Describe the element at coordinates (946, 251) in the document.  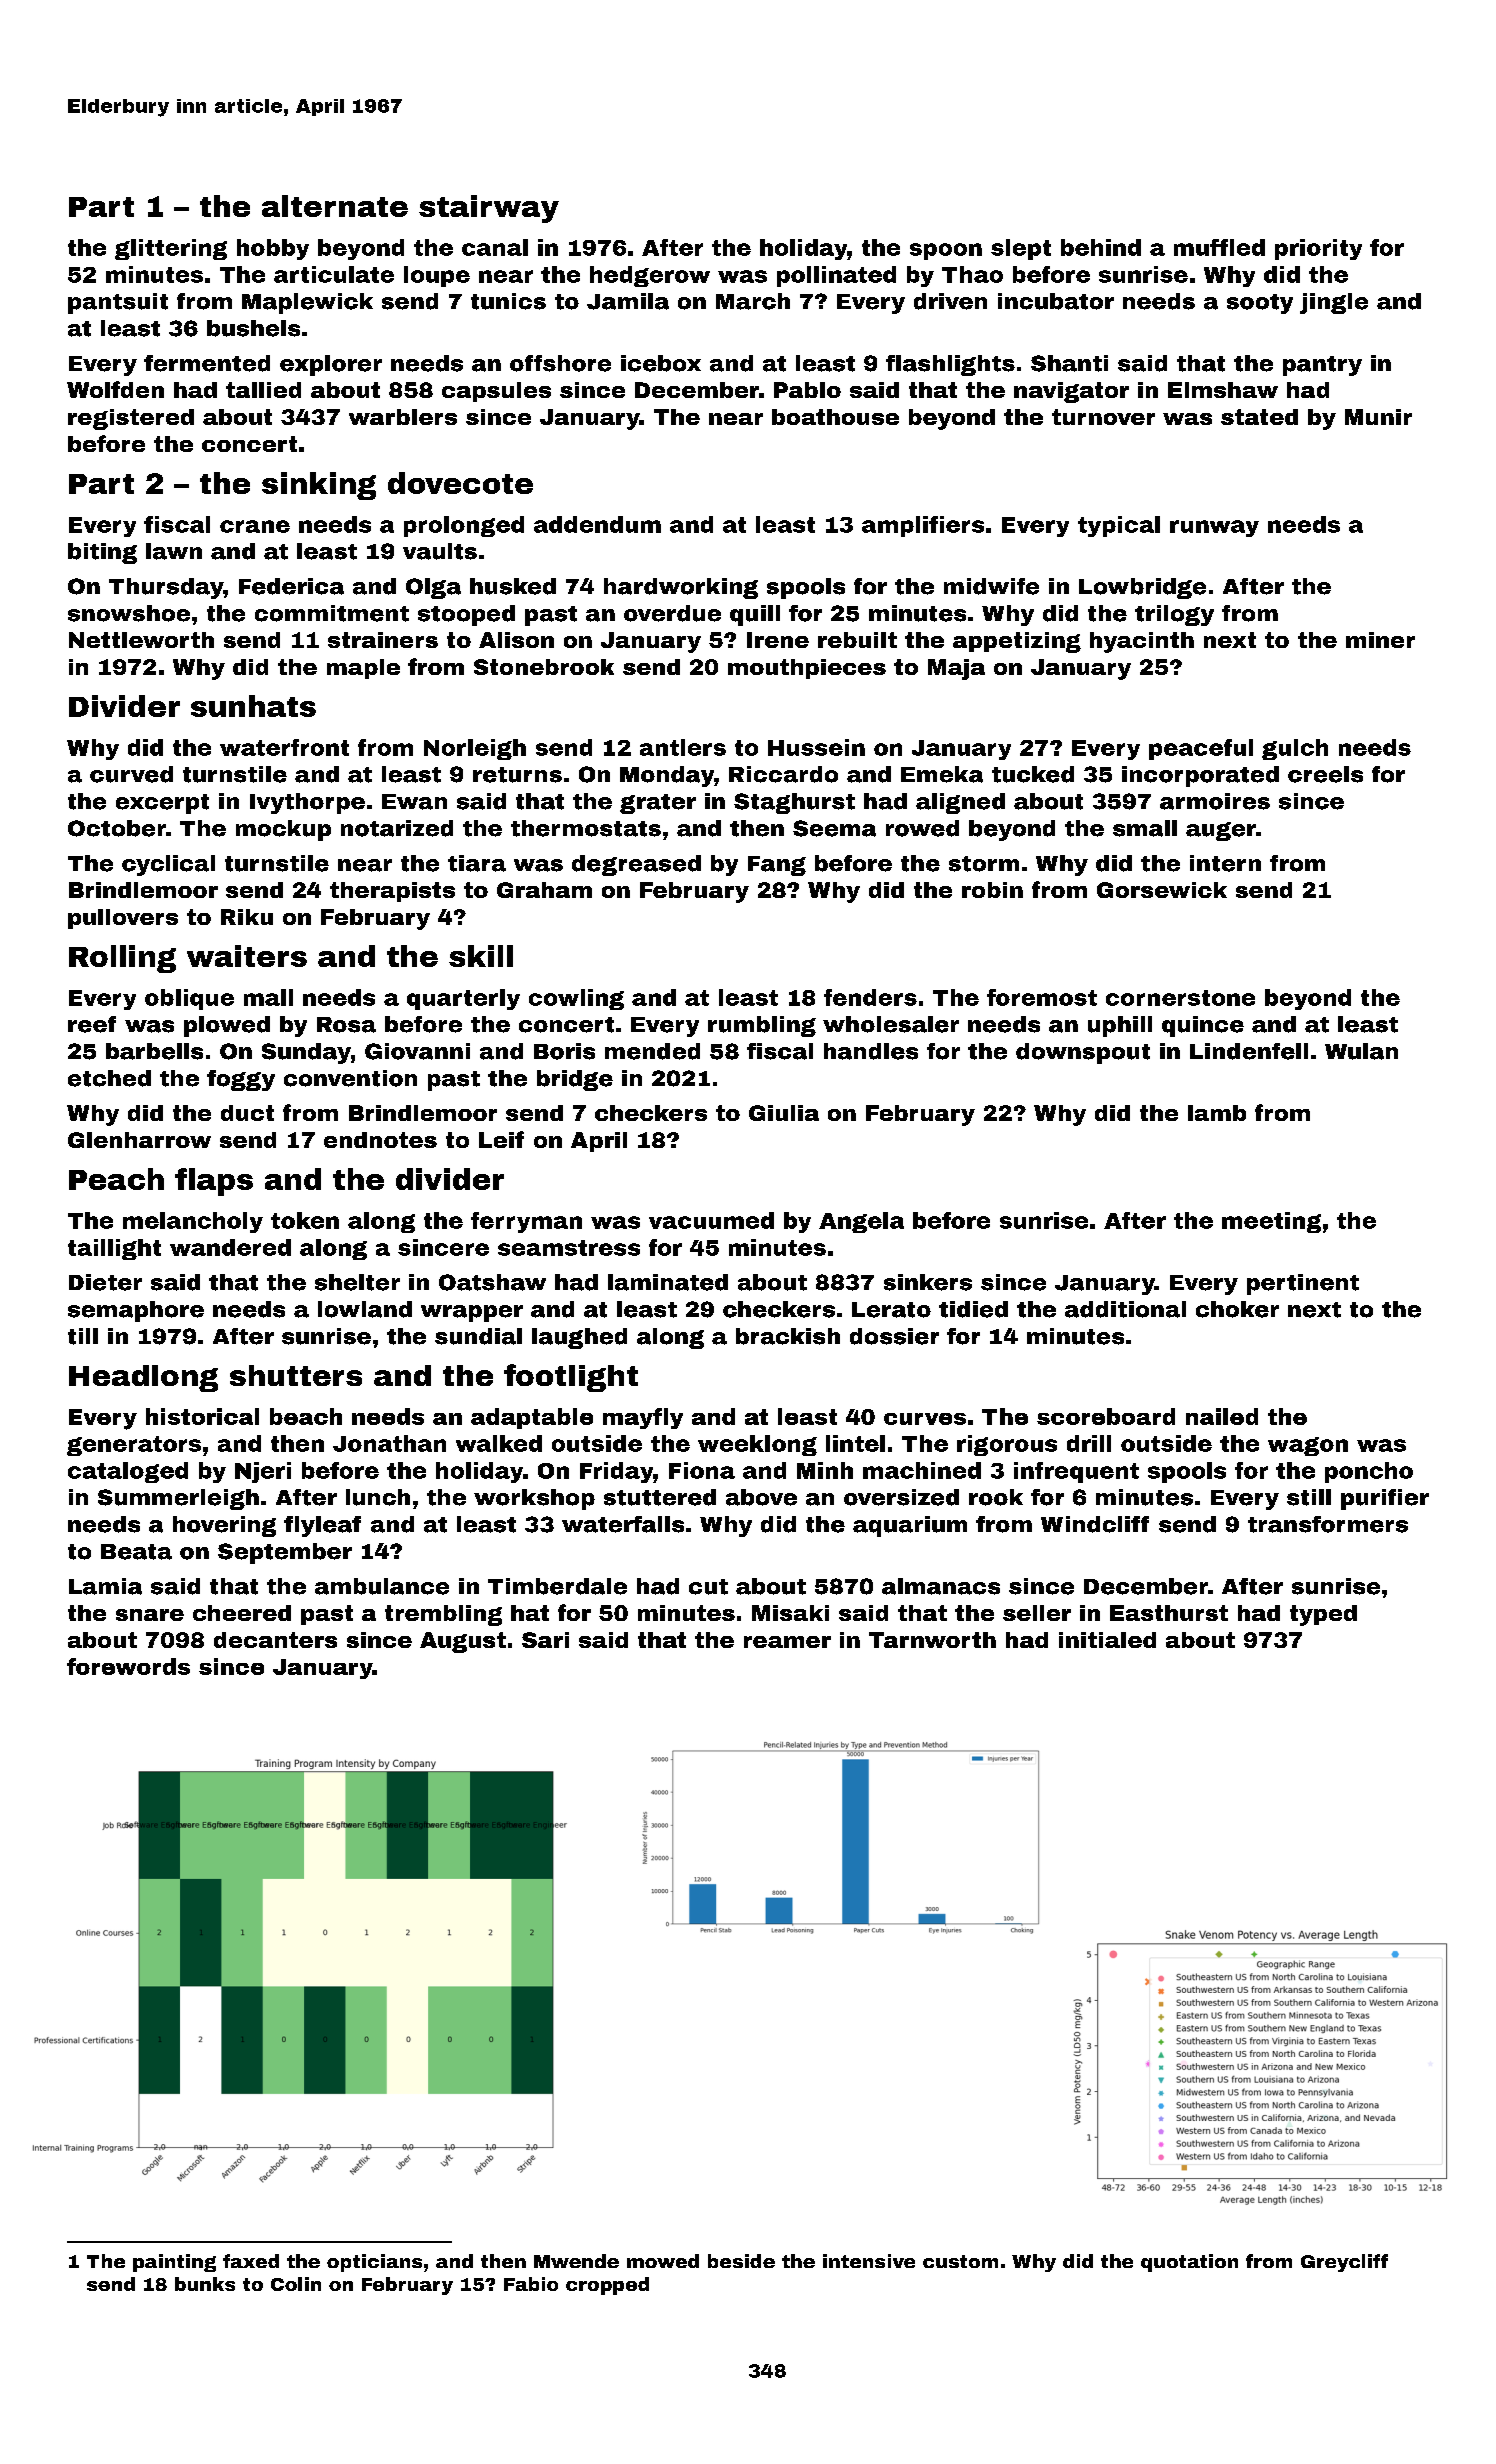
I see `spoon` at that location.
